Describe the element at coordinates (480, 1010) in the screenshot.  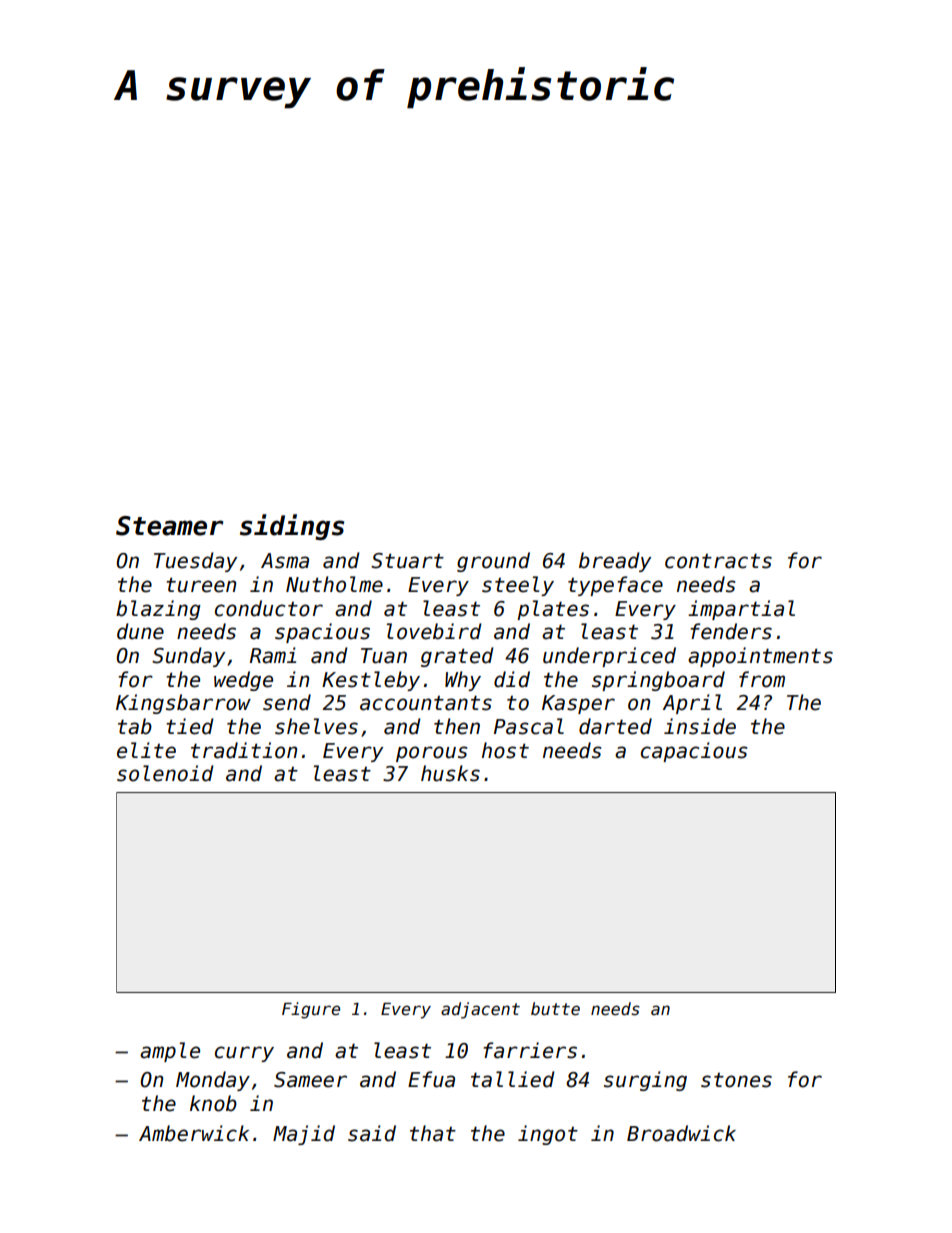
I see `adjacent` at that location.
